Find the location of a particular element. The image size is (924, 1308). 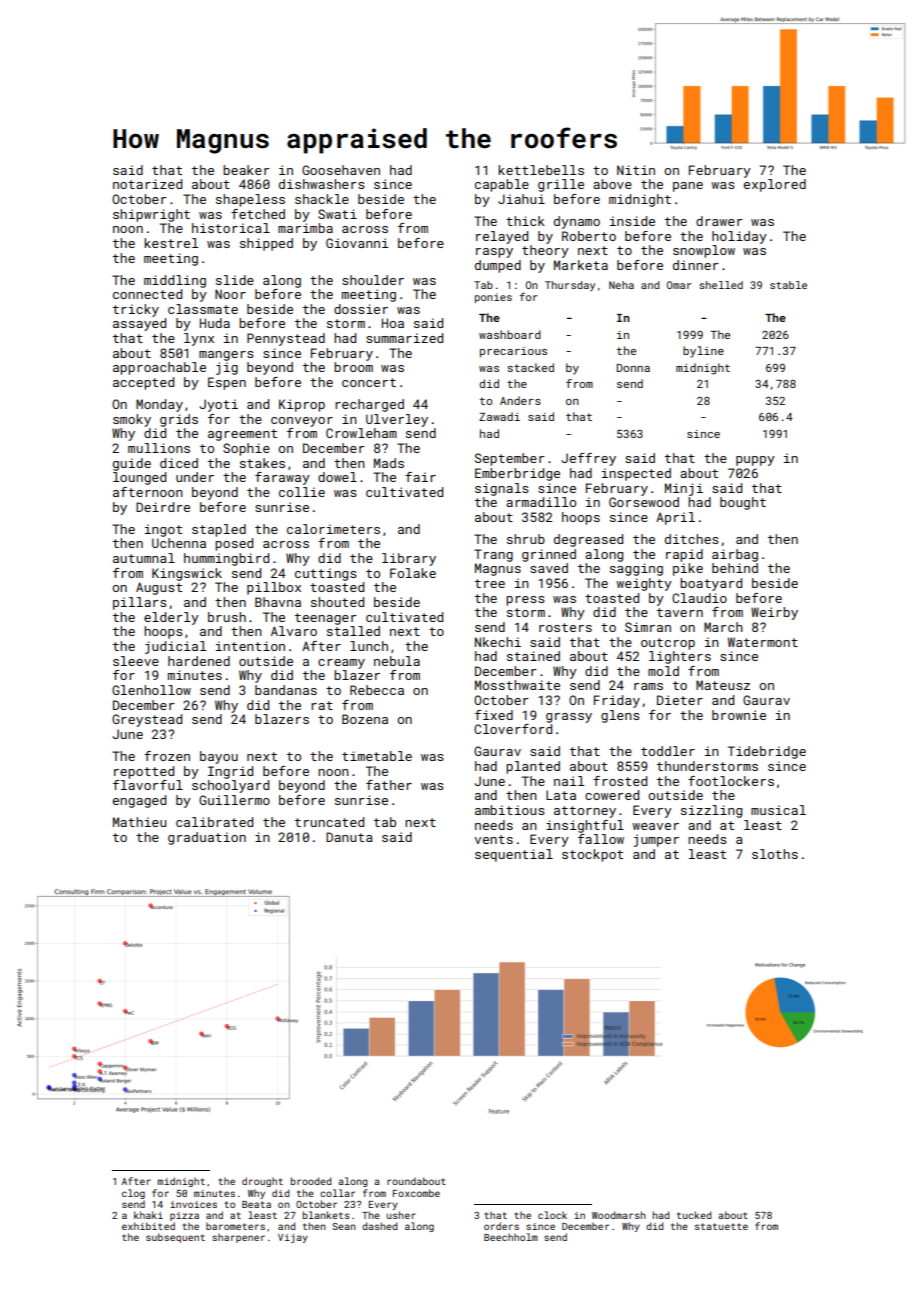

bought is located at coordinates (743, 503).
